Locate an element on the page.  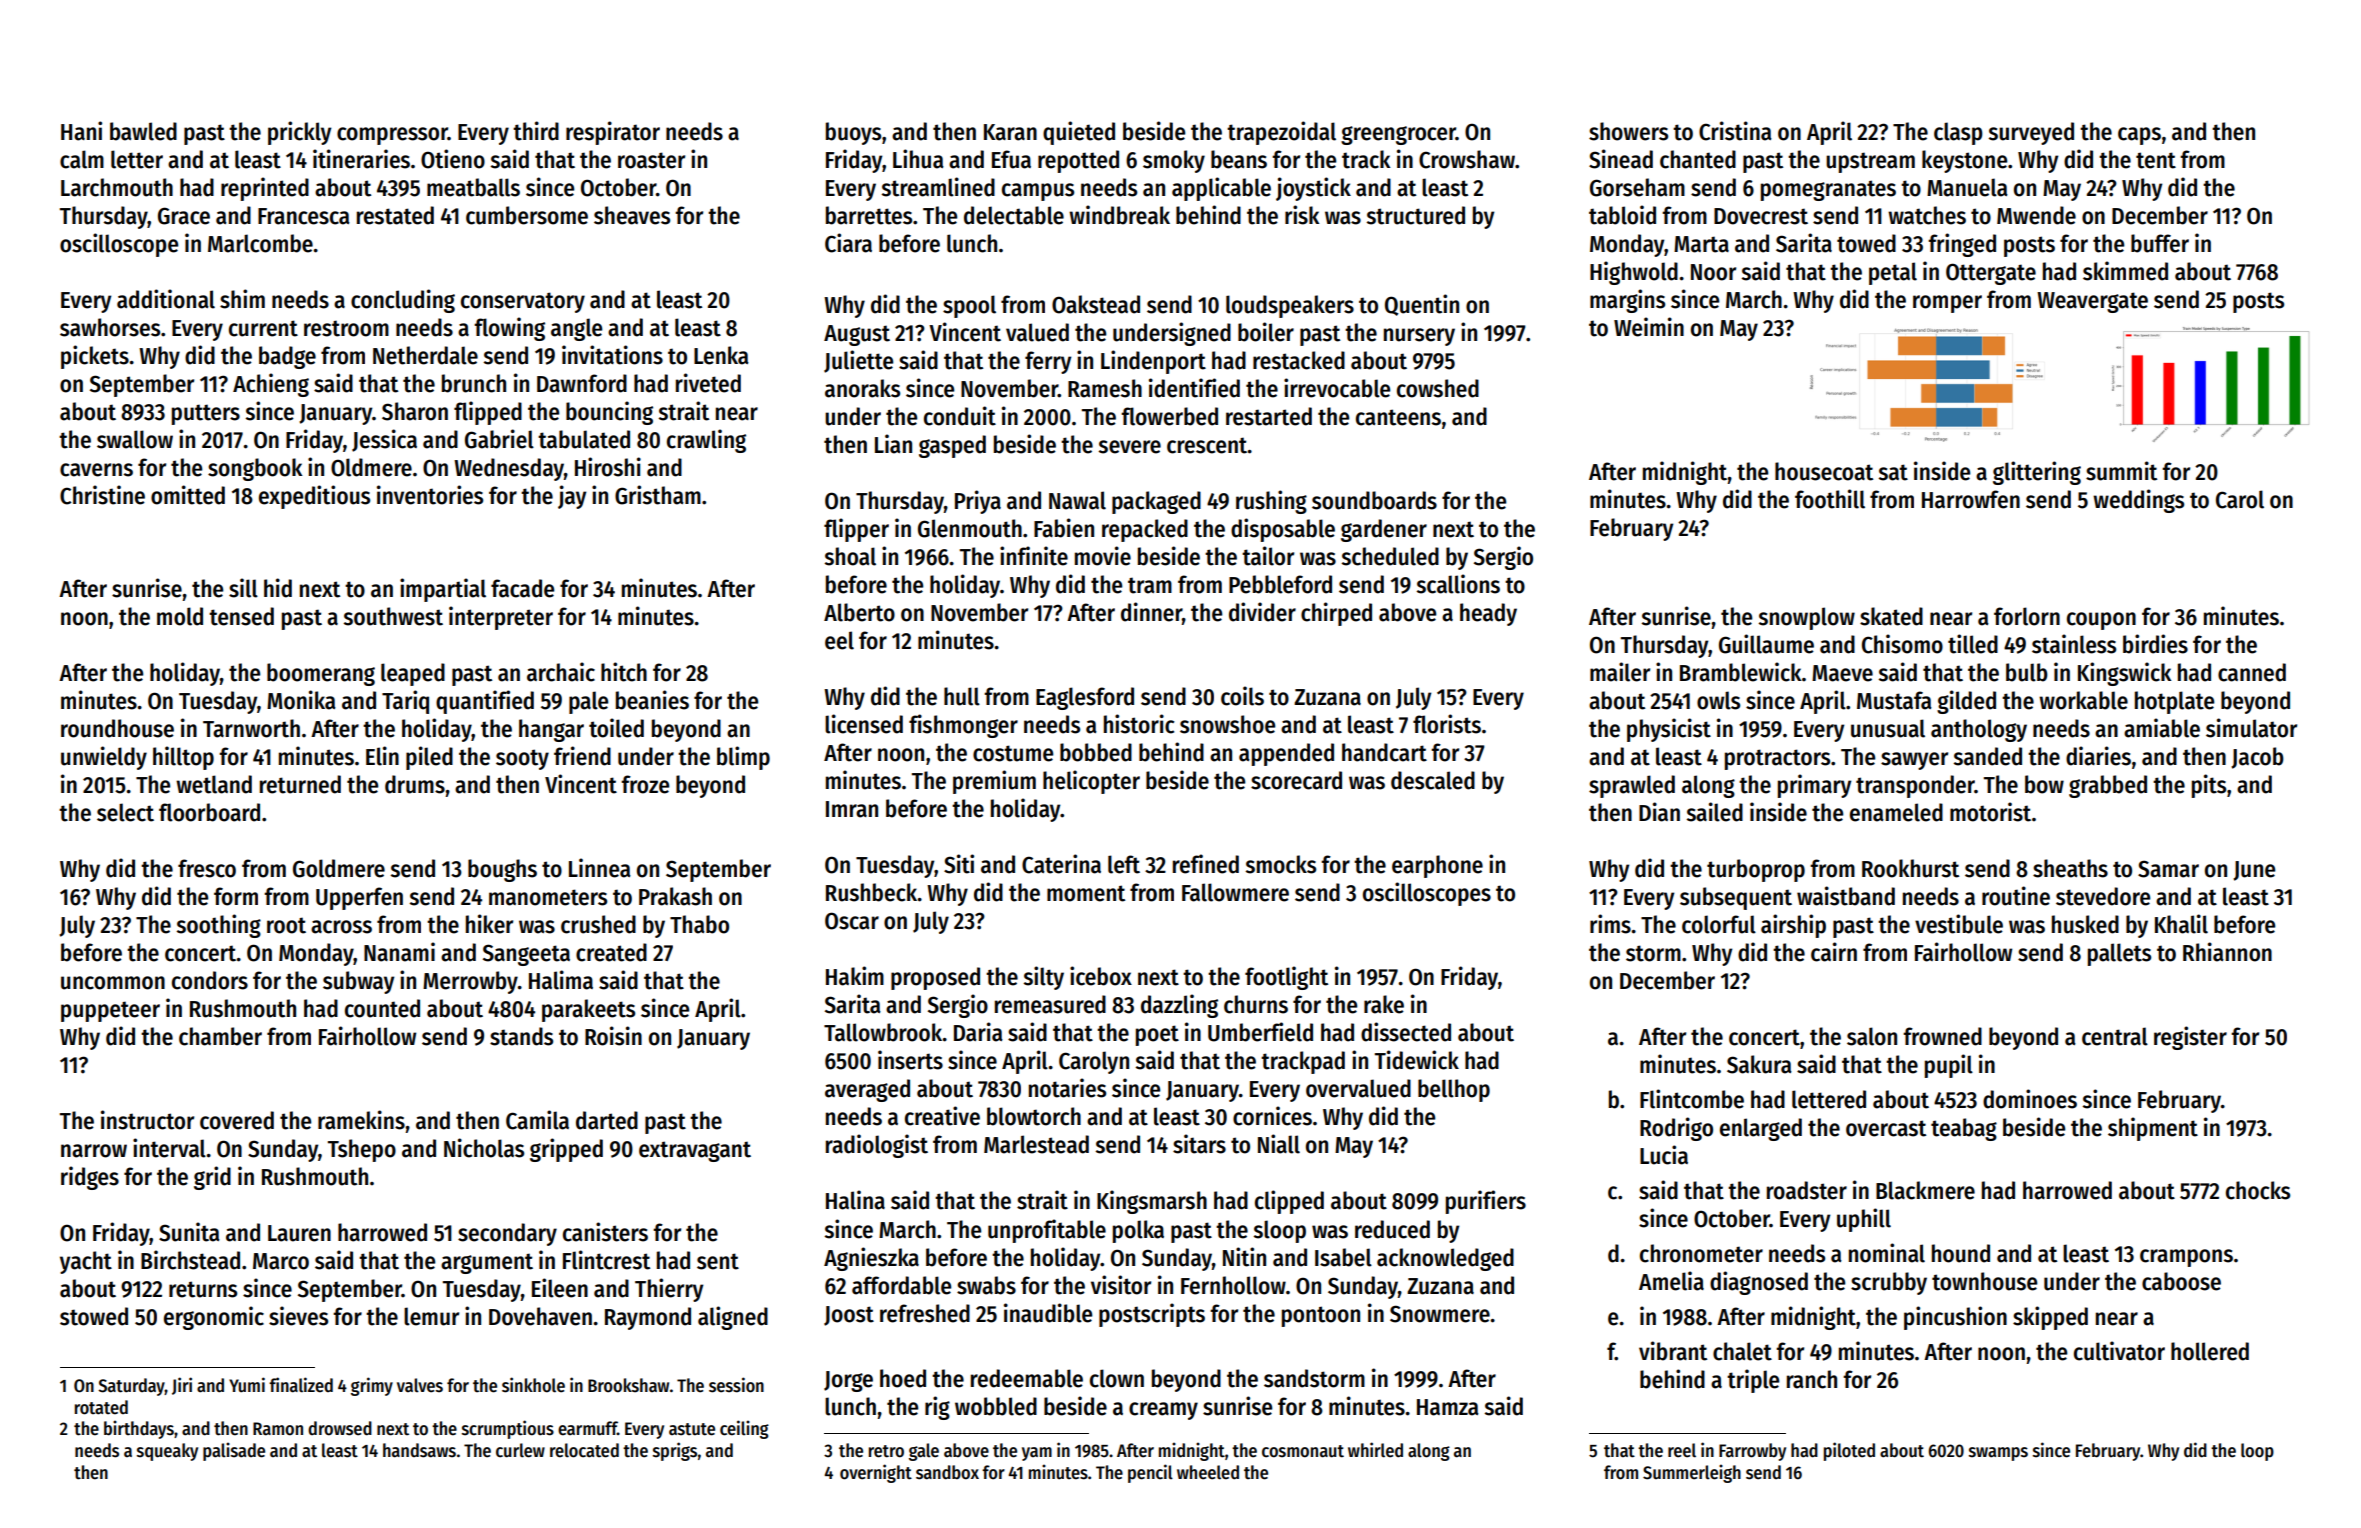
overnight is located at coordinates (876, 1473).
